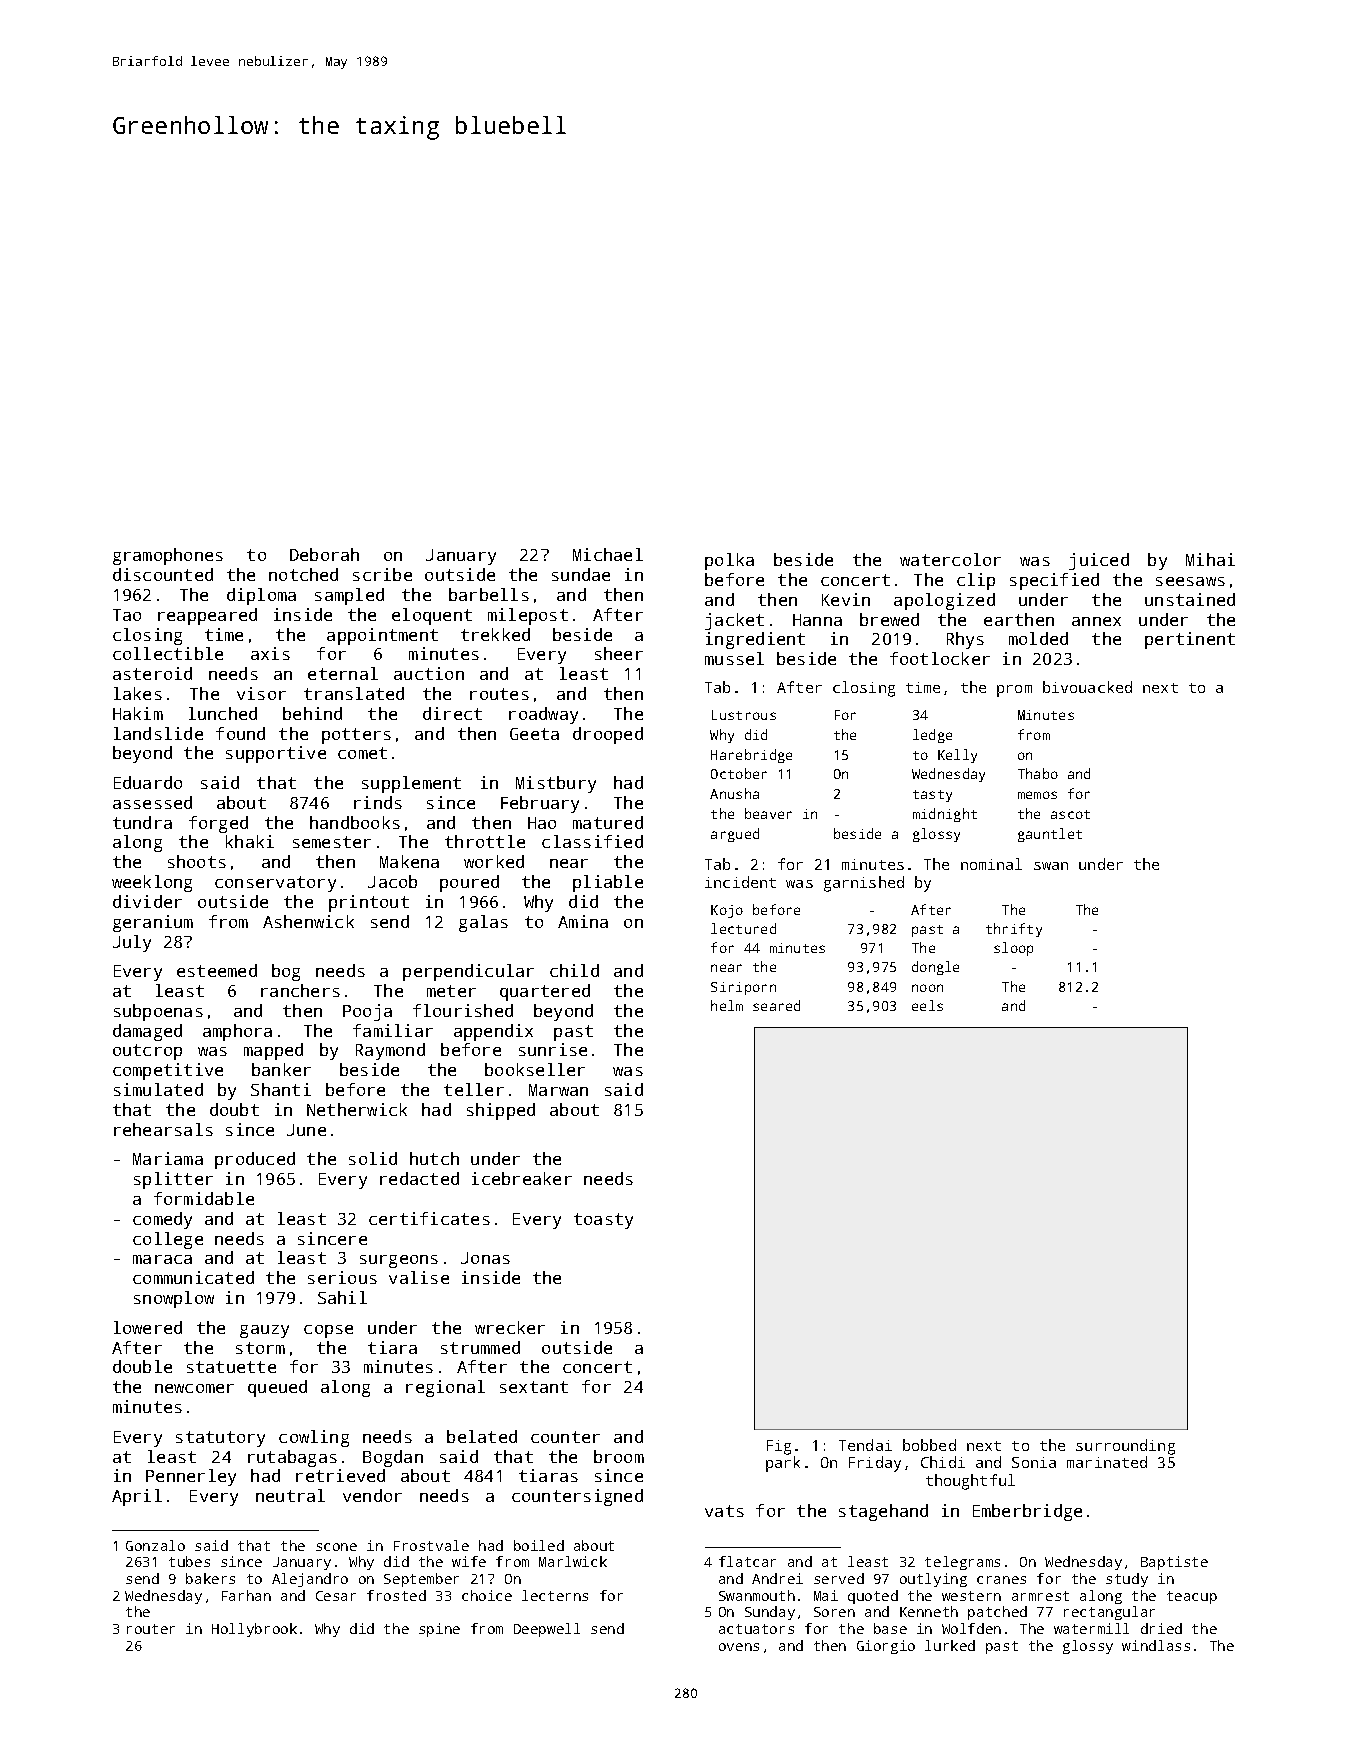 Image resolution: width=1349 pixels, height=1745 pixels. What do you see at coordinates (751, 756) in the document?
I see `Harebridge` at bounding box center [751, 756].
